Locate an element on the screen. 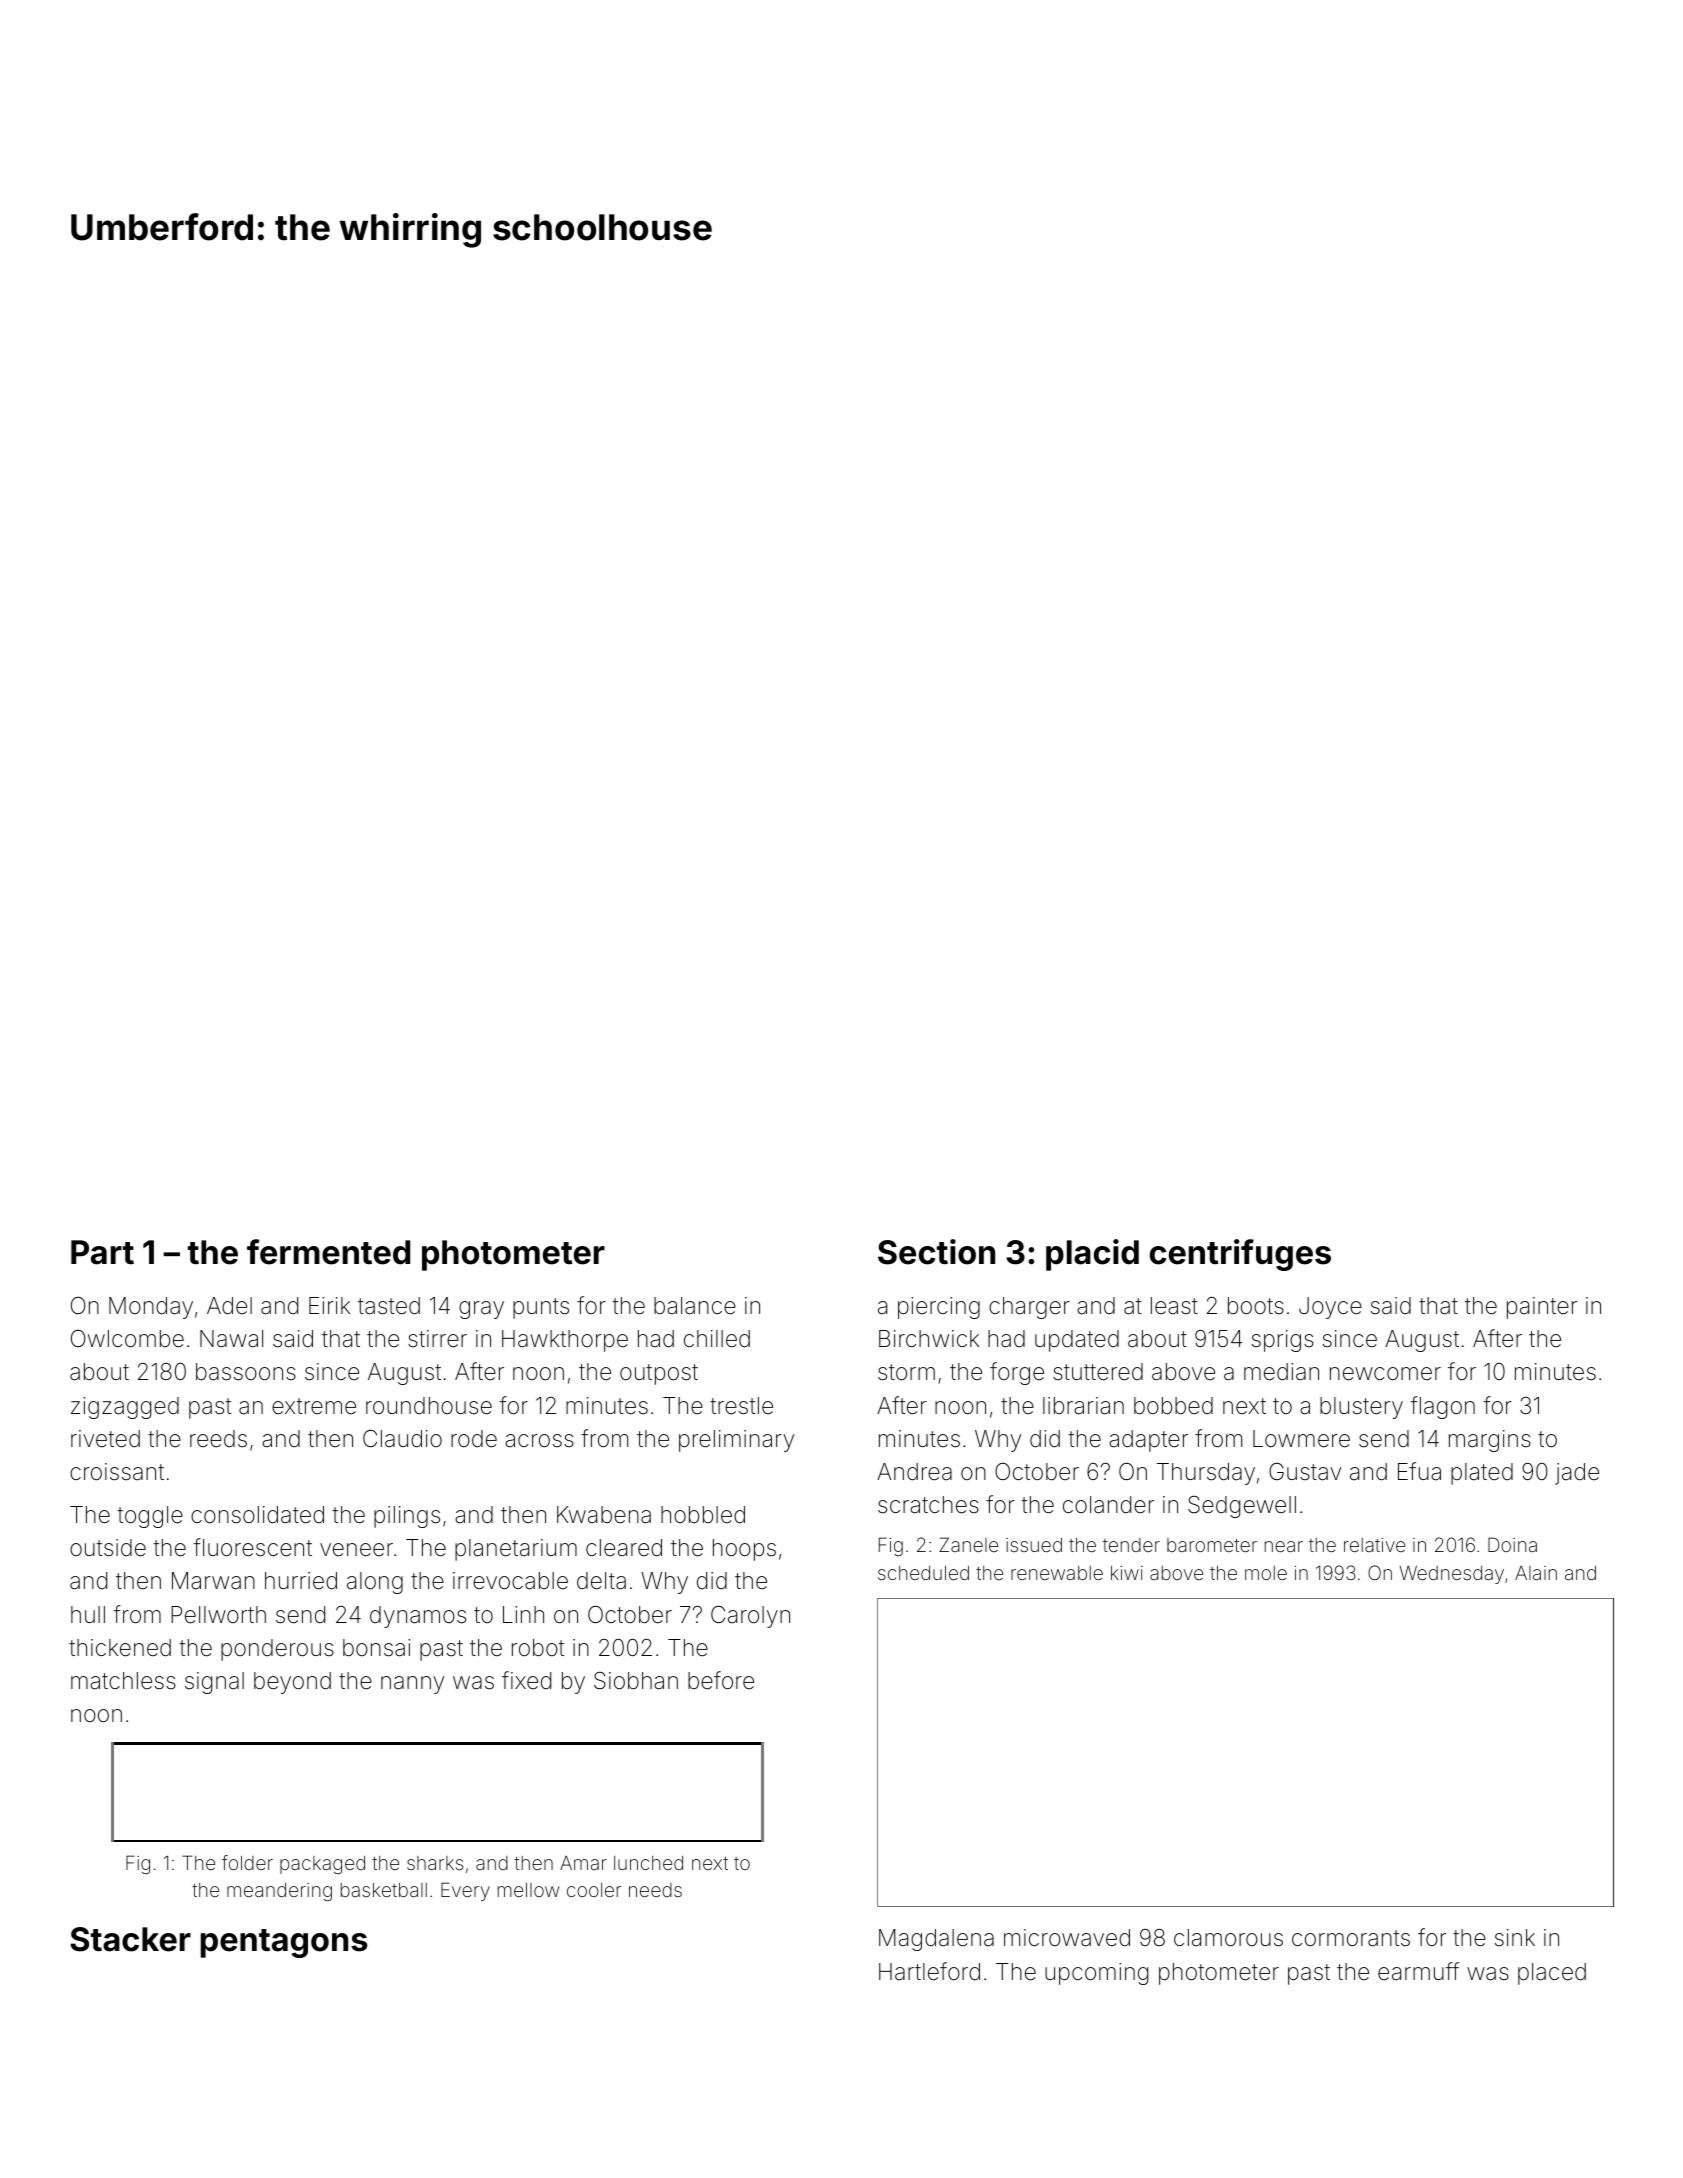 This screenshot has height=2178, width=1683. beyond is located at coordinates (292, 1683).
